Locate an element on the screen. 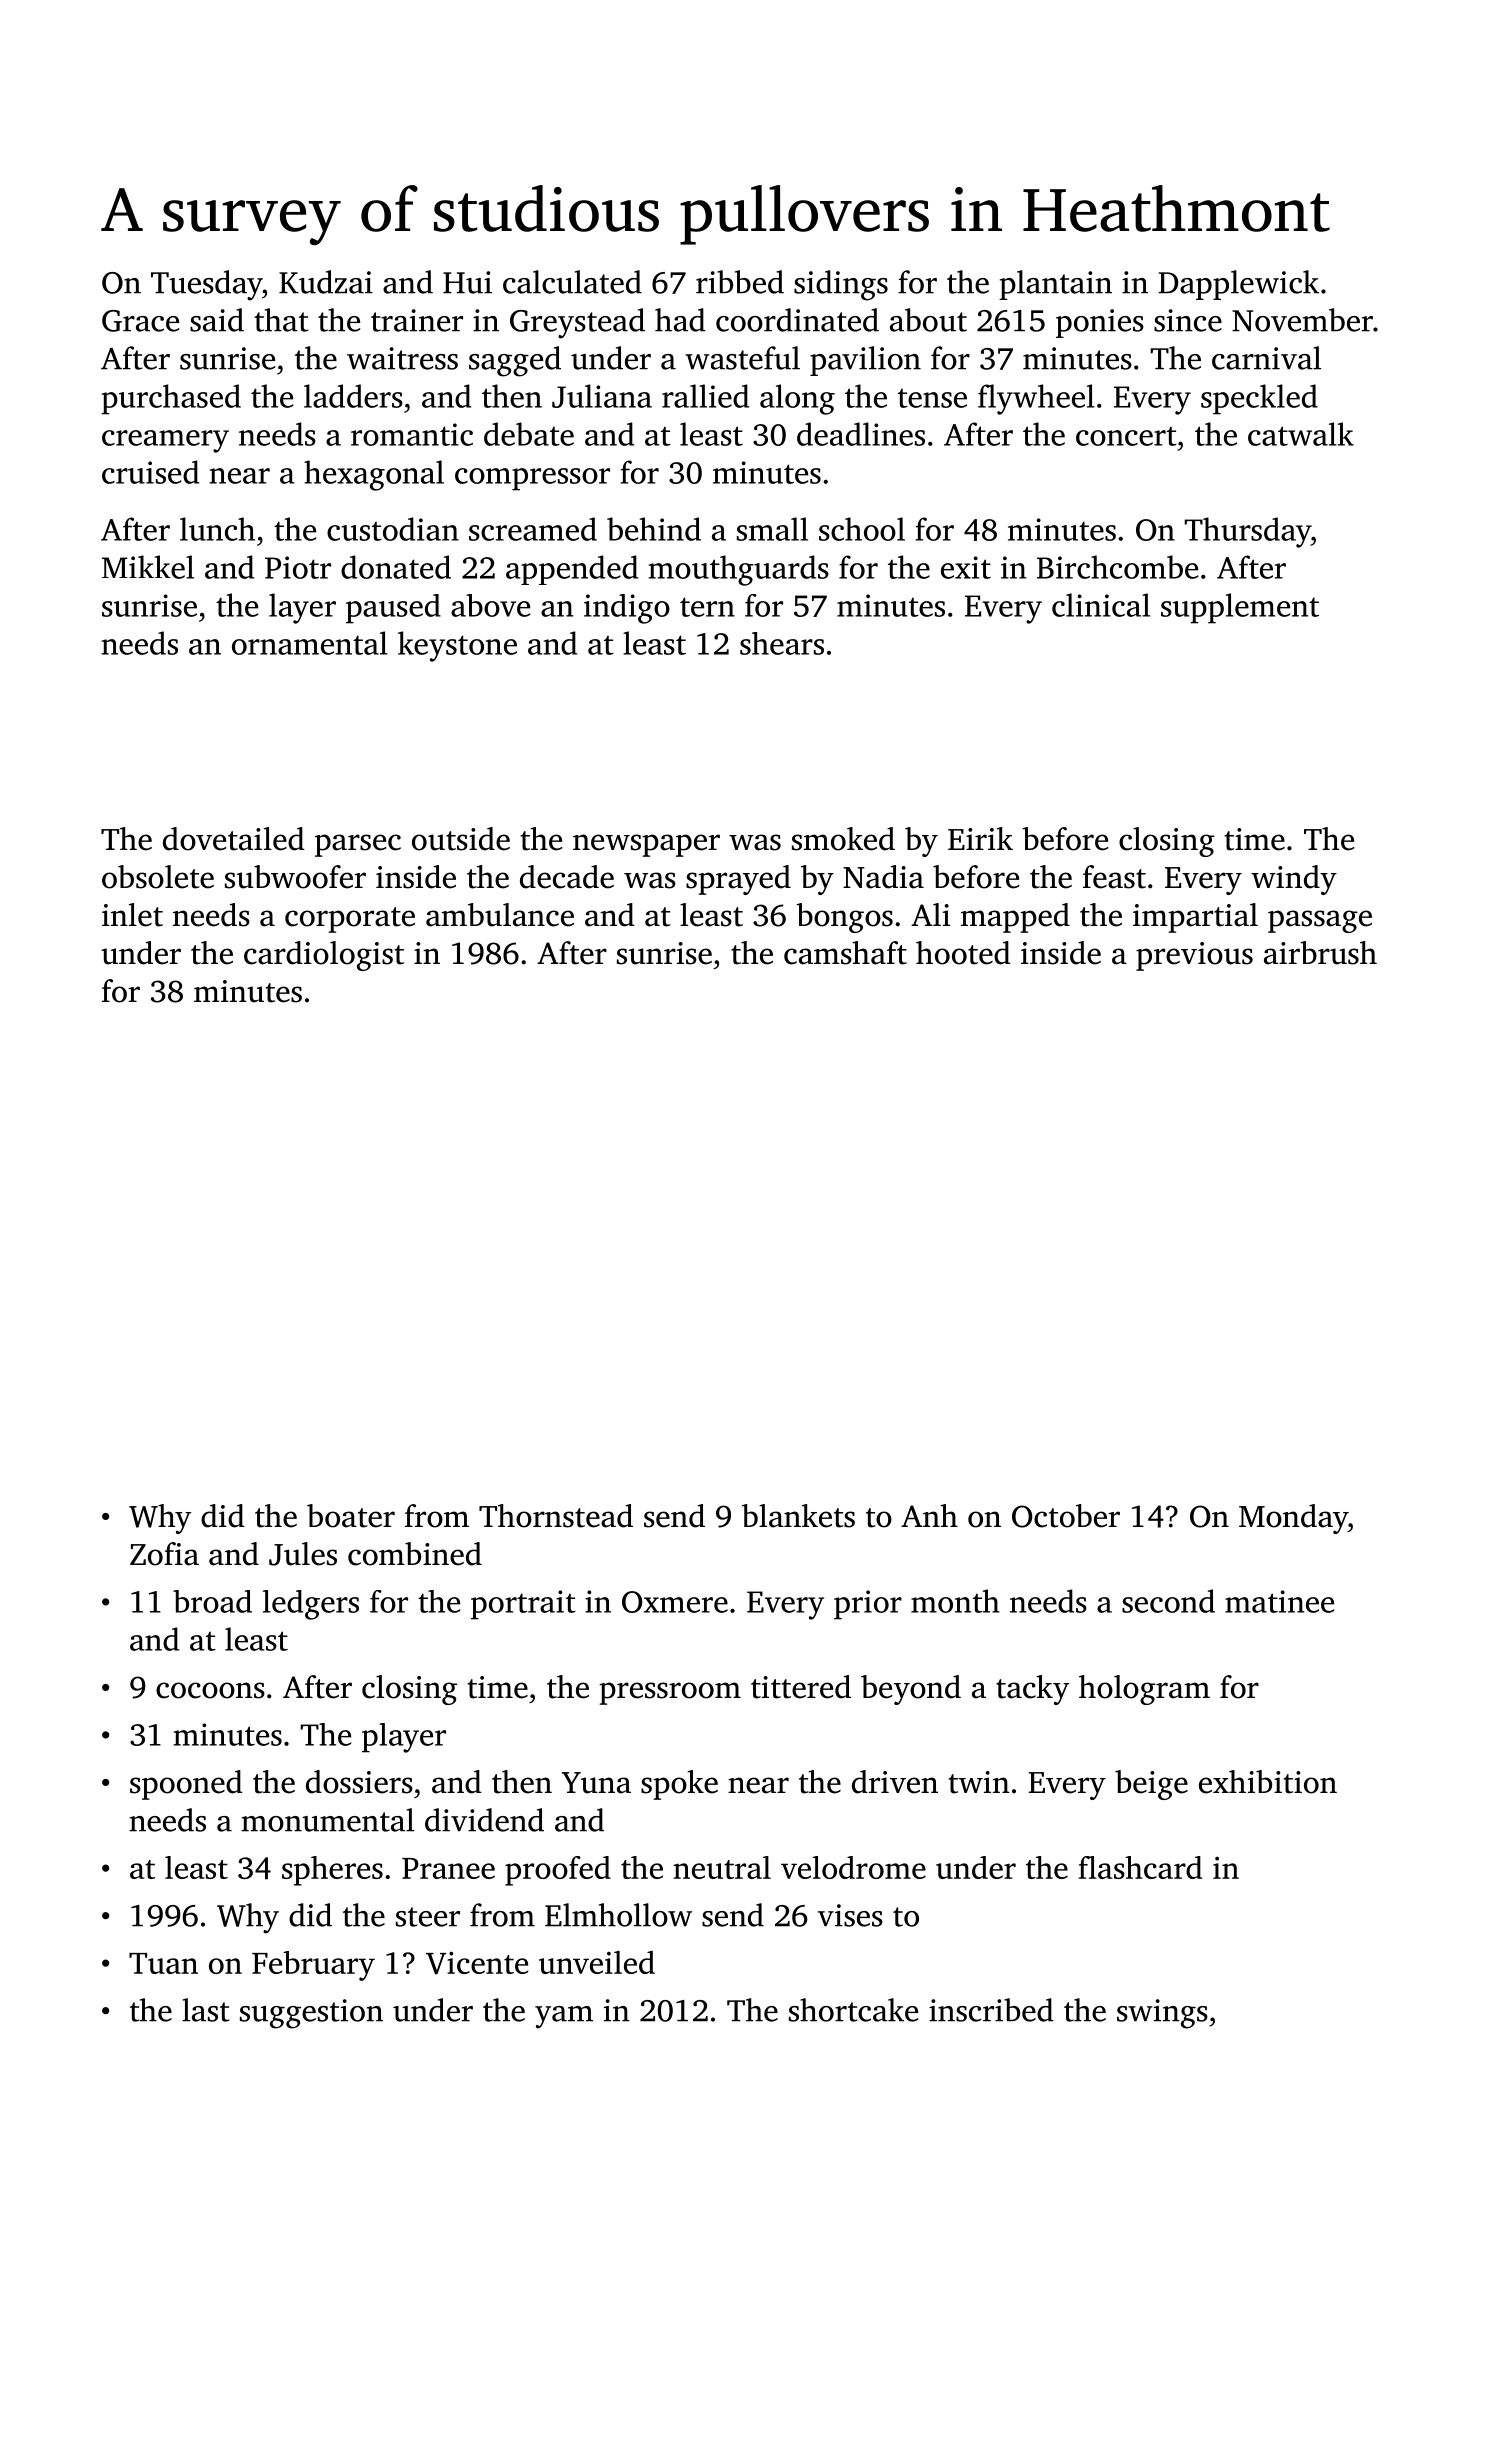 The image size is (1496, 2464). Dapplewick is located at coordinates (1238, 285).
